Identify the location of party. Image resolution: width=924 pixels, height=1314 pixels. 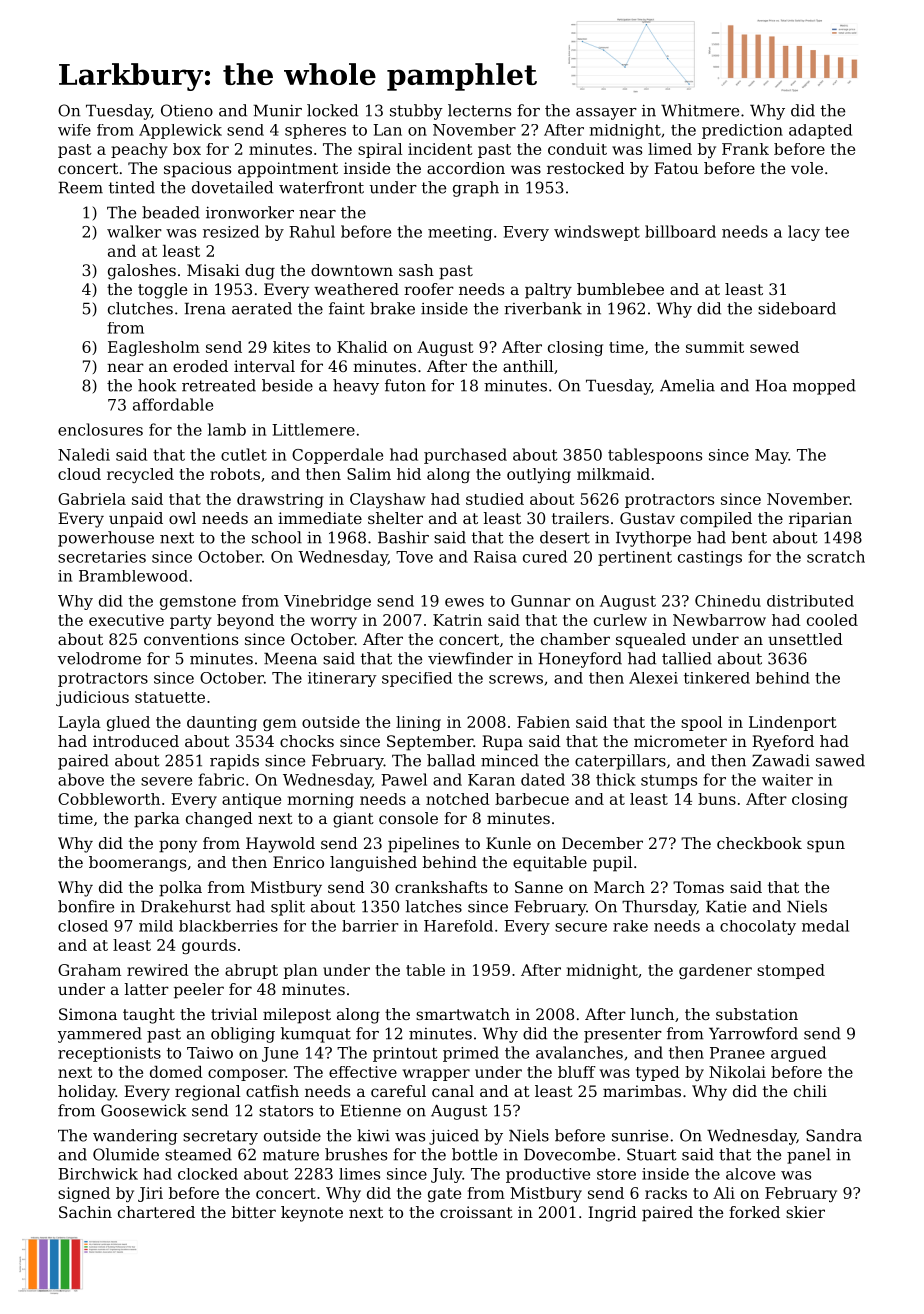
(191, 622).
